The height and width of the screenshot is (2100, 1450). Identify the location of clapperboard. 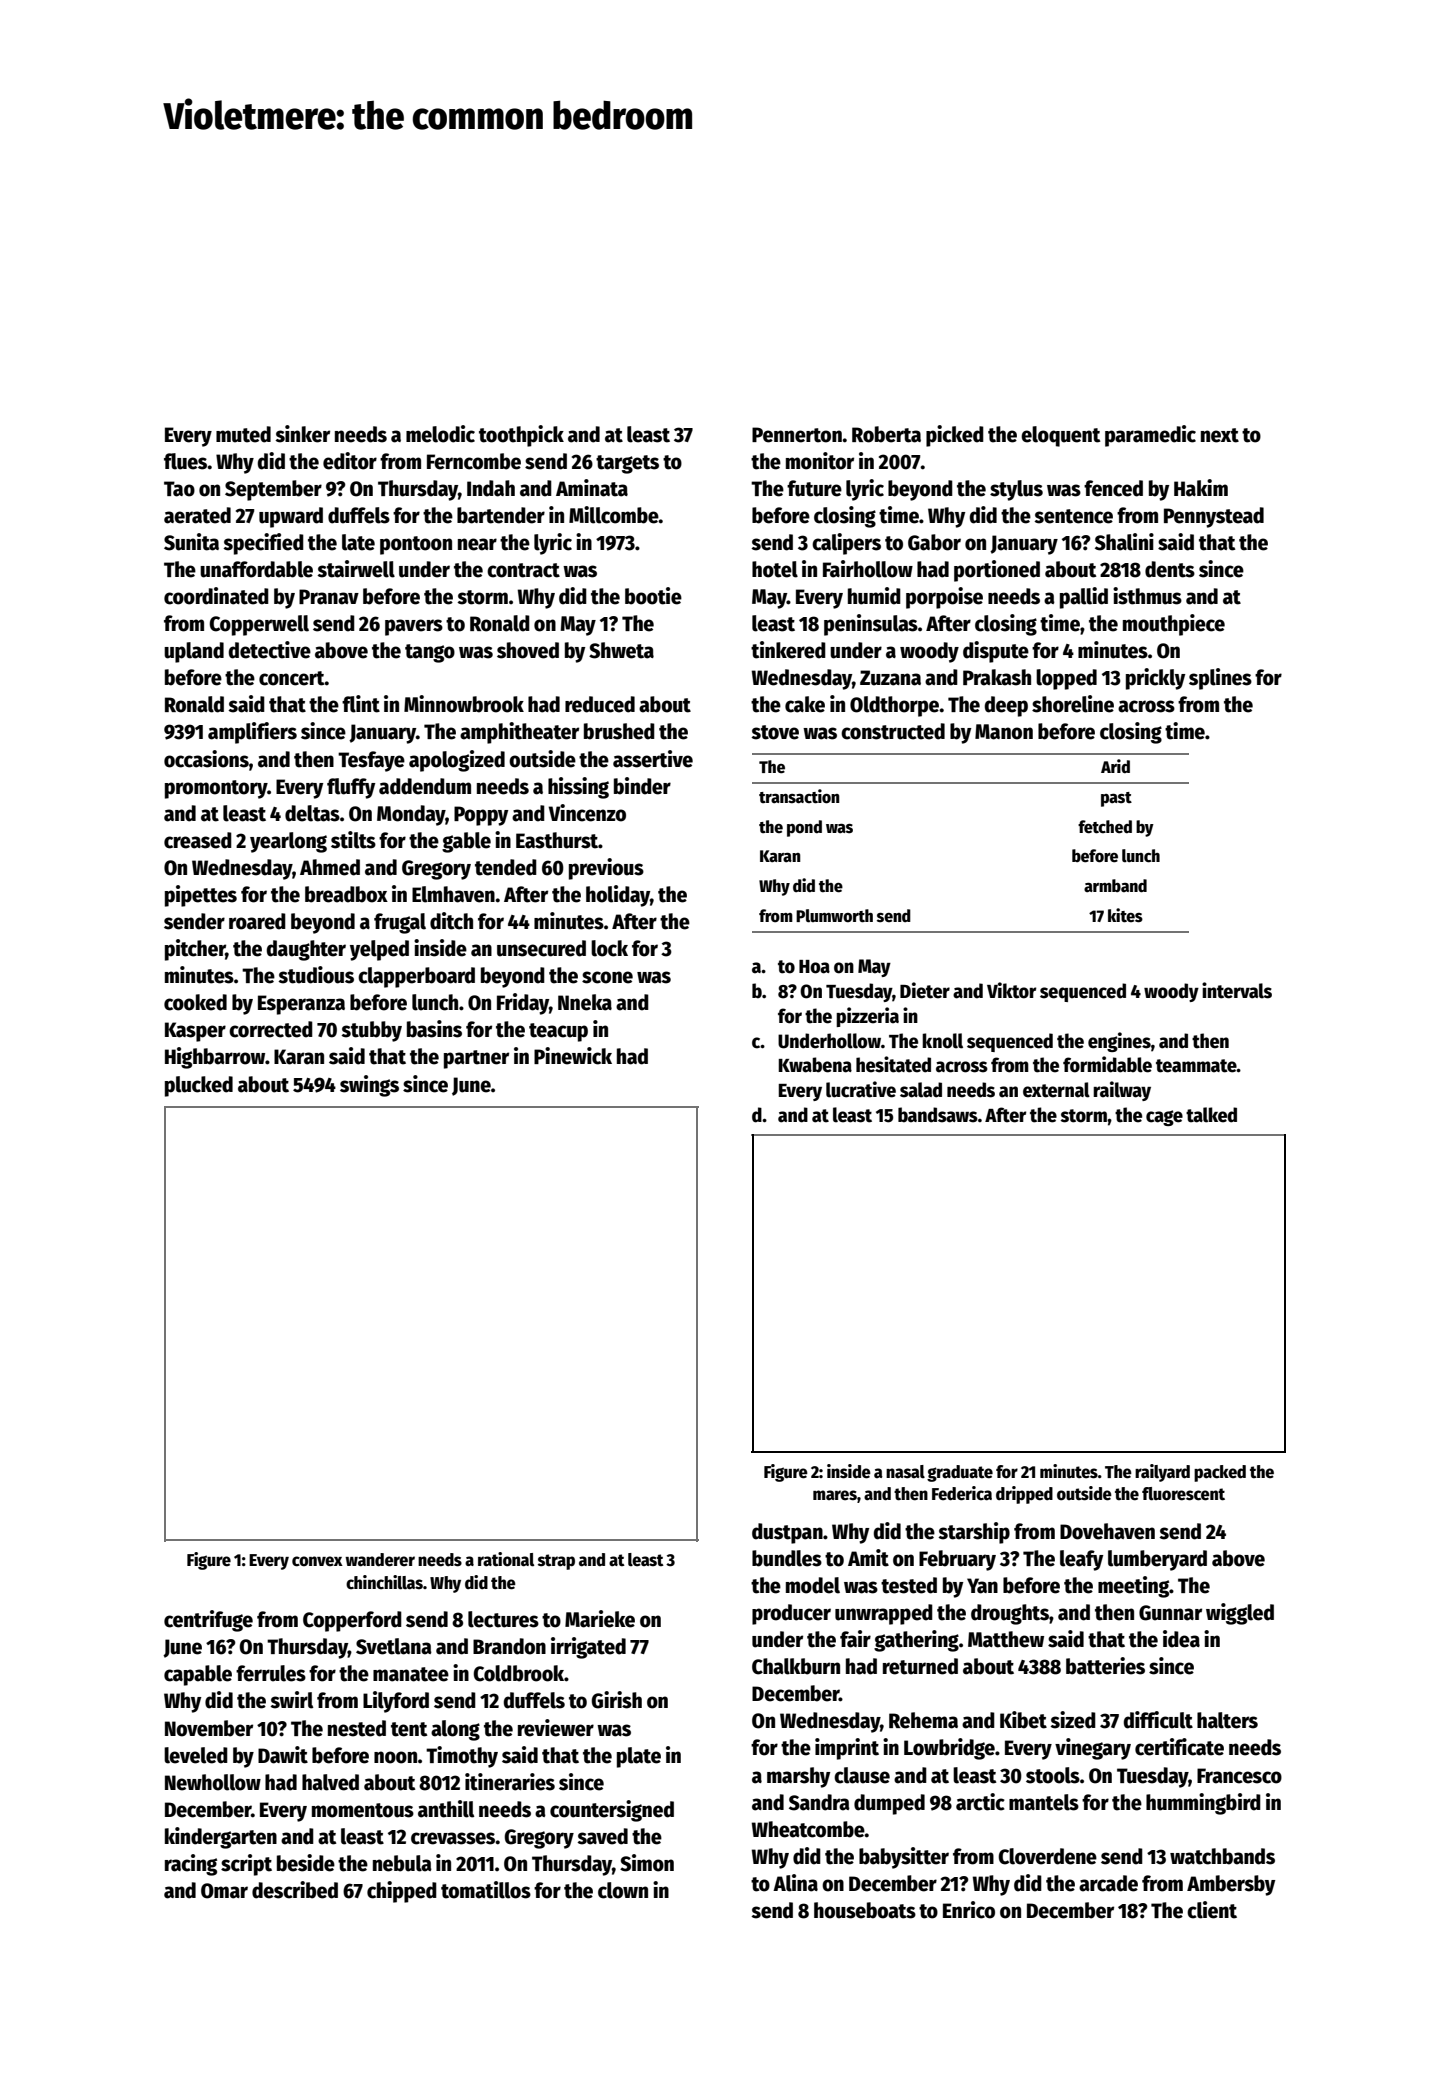
(416, 977).
